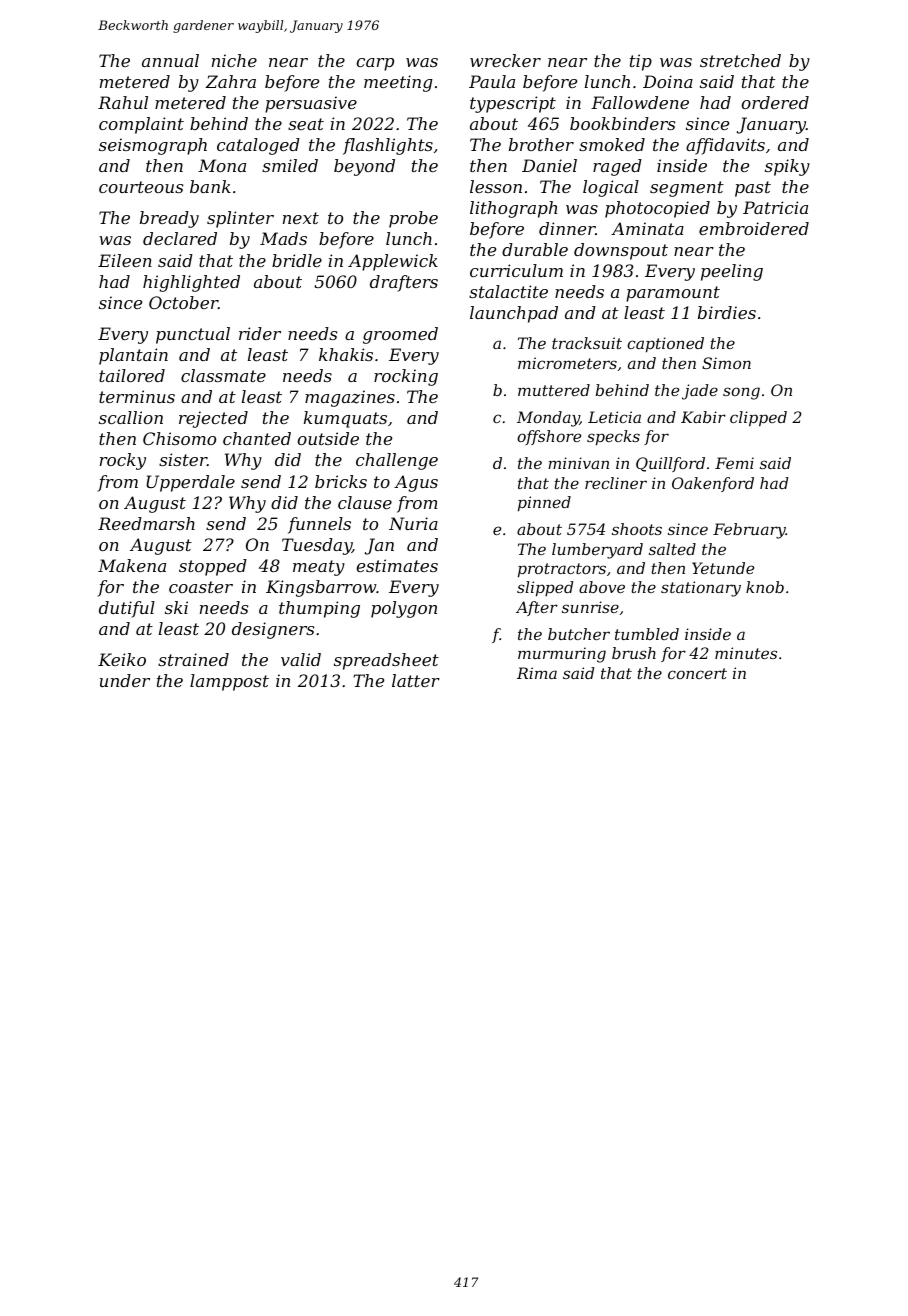 The height and width of the screenshot is (1316, 908). Describe the element at coordinates (234, 60) in the screenshot. I see `niche` at that location.
